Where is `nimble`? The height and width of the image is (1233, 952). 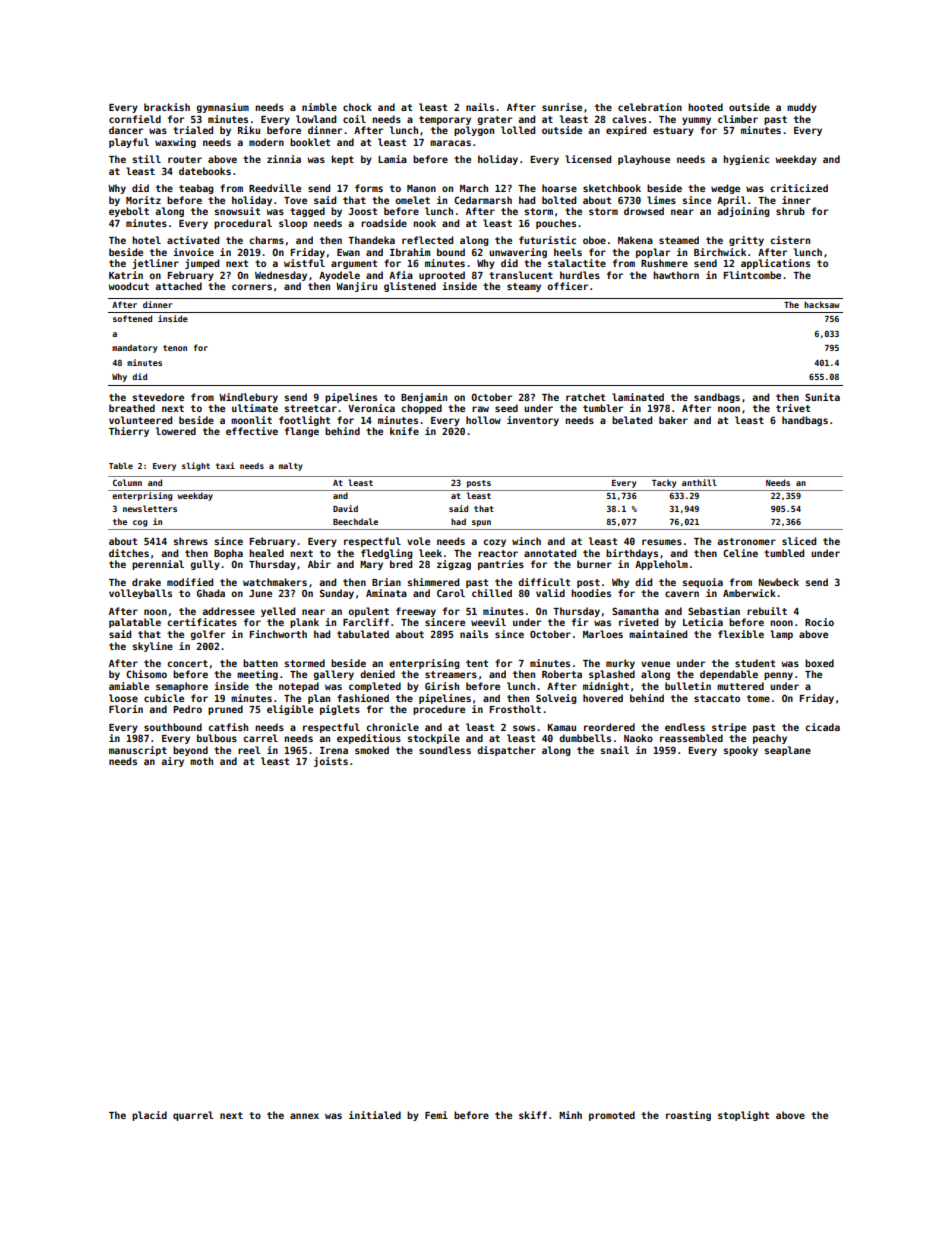
nimble is located at coordinates (319, 107).
